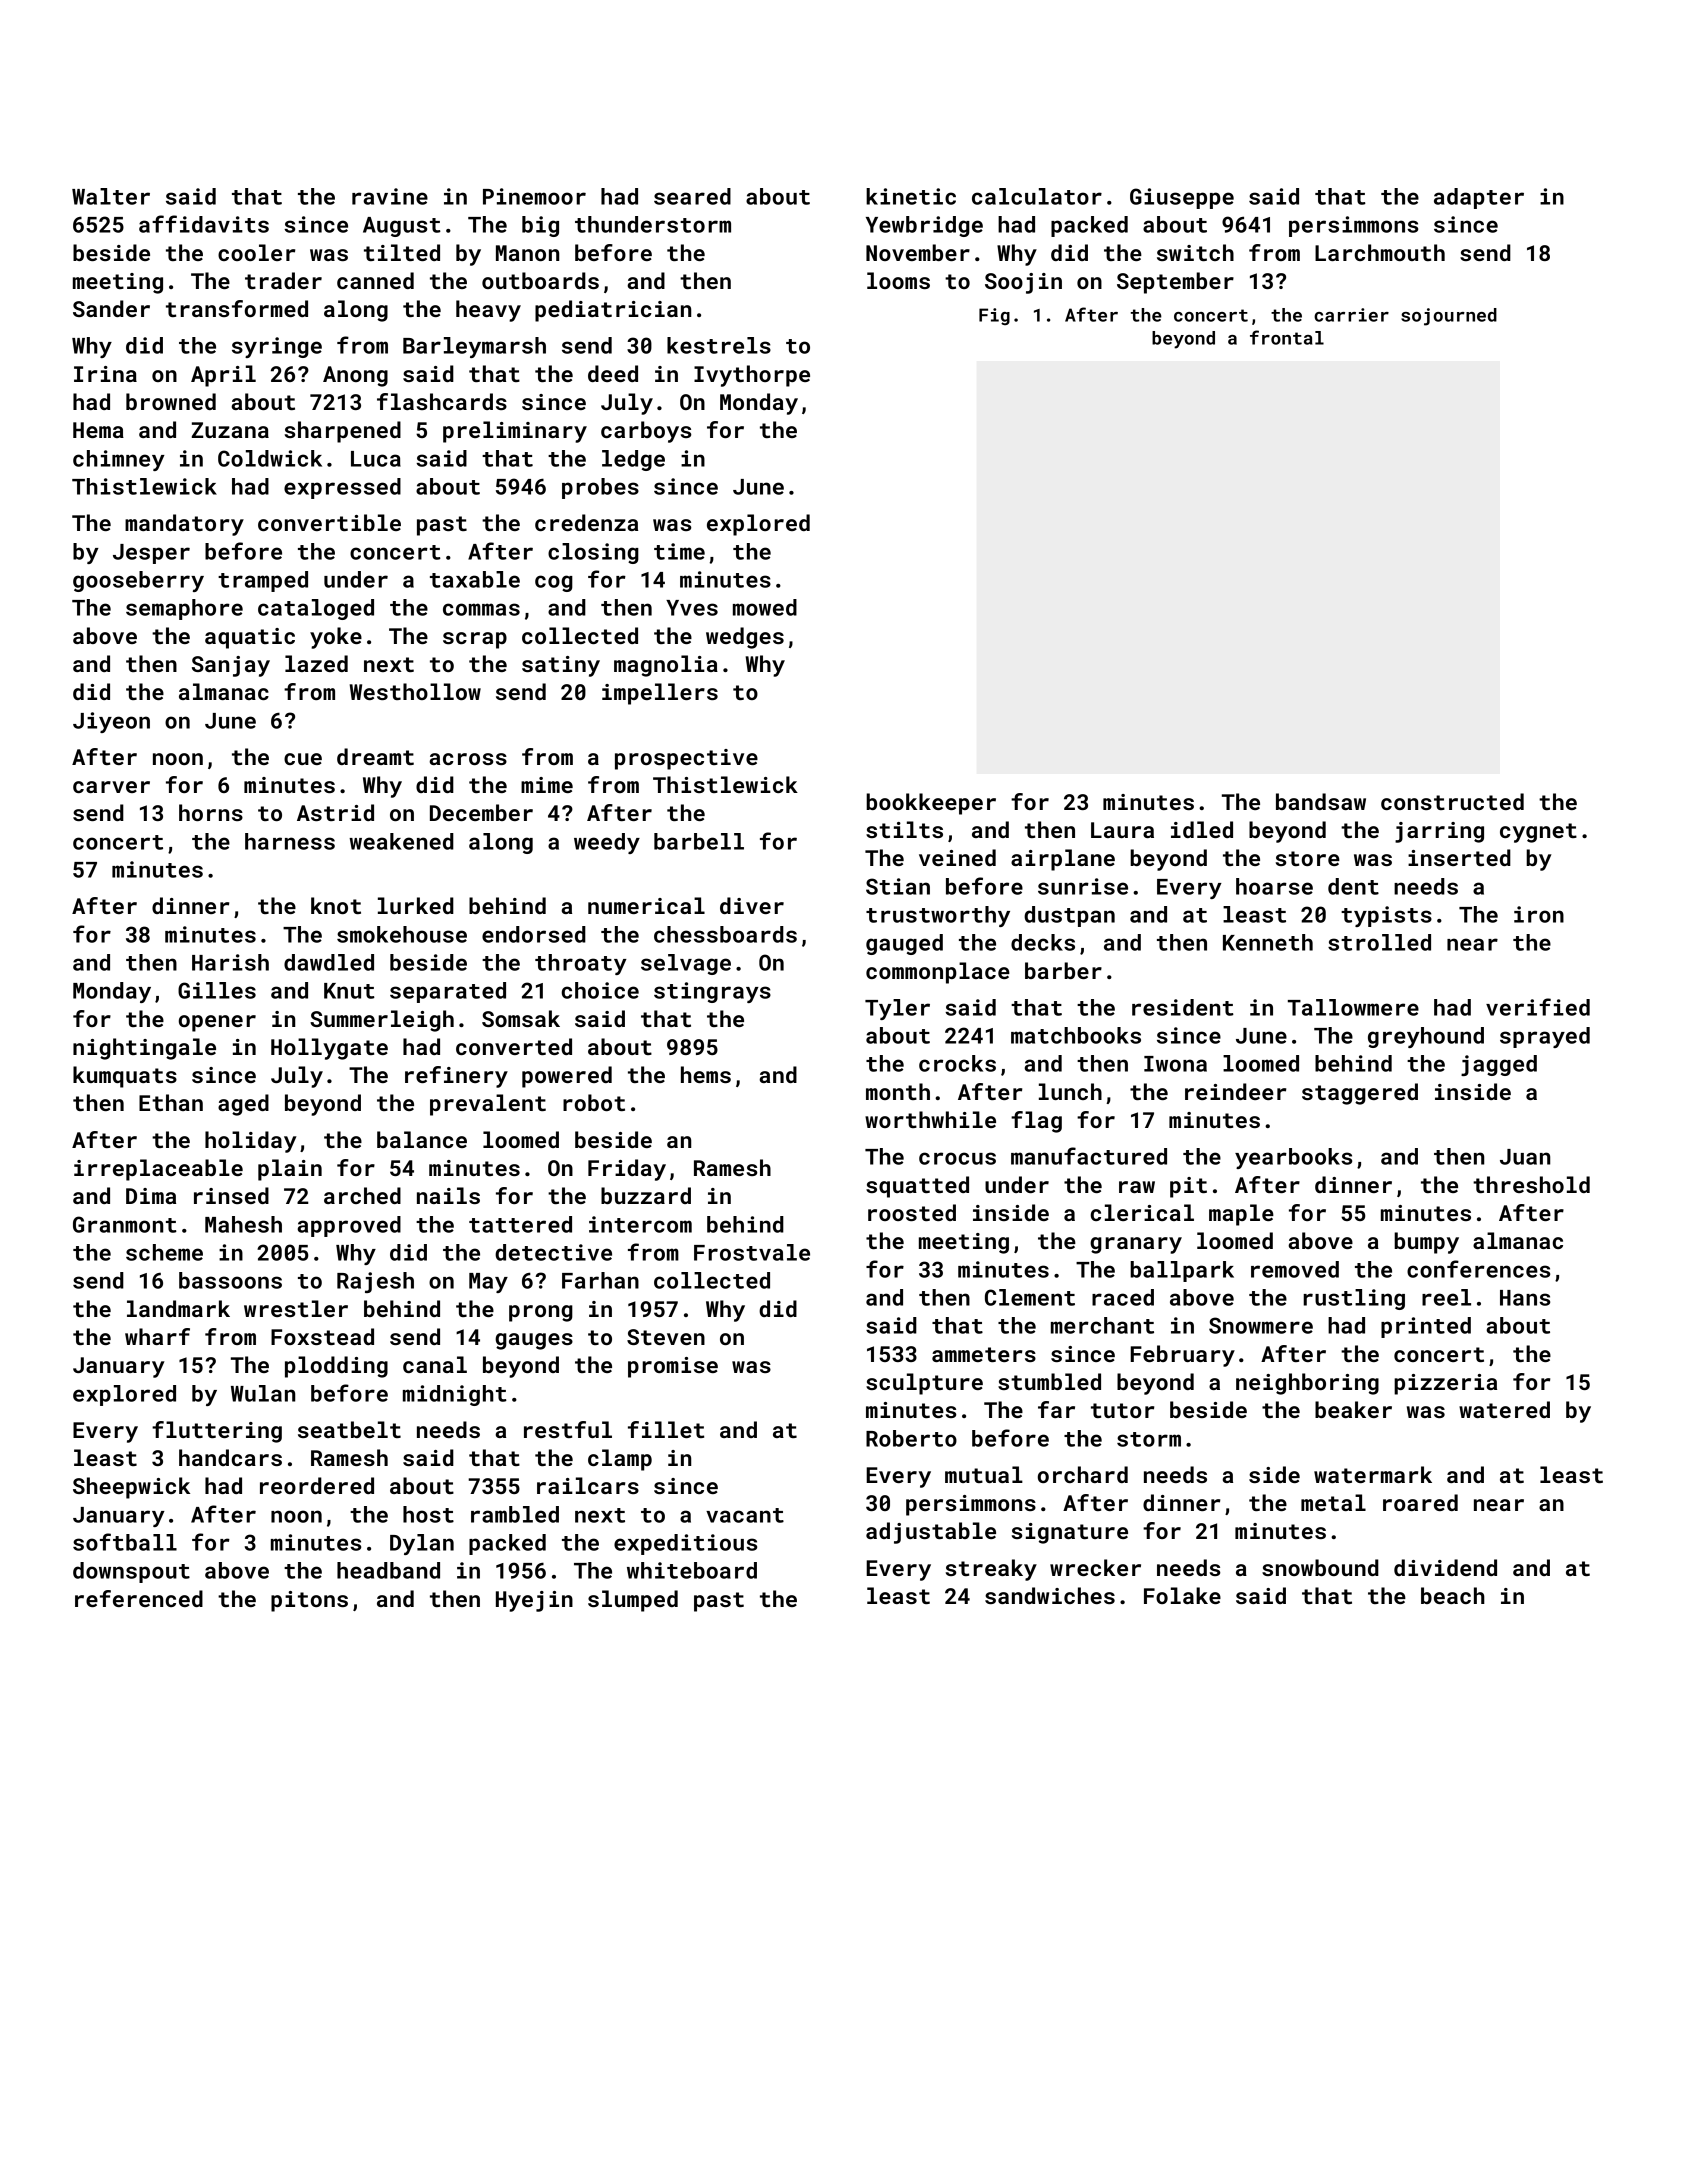 The width and height of the screenshot is (1683, 2178). Describe the element at coordinates (1182, 198) in the screenshot. I see `Giuseppe` at that location.
